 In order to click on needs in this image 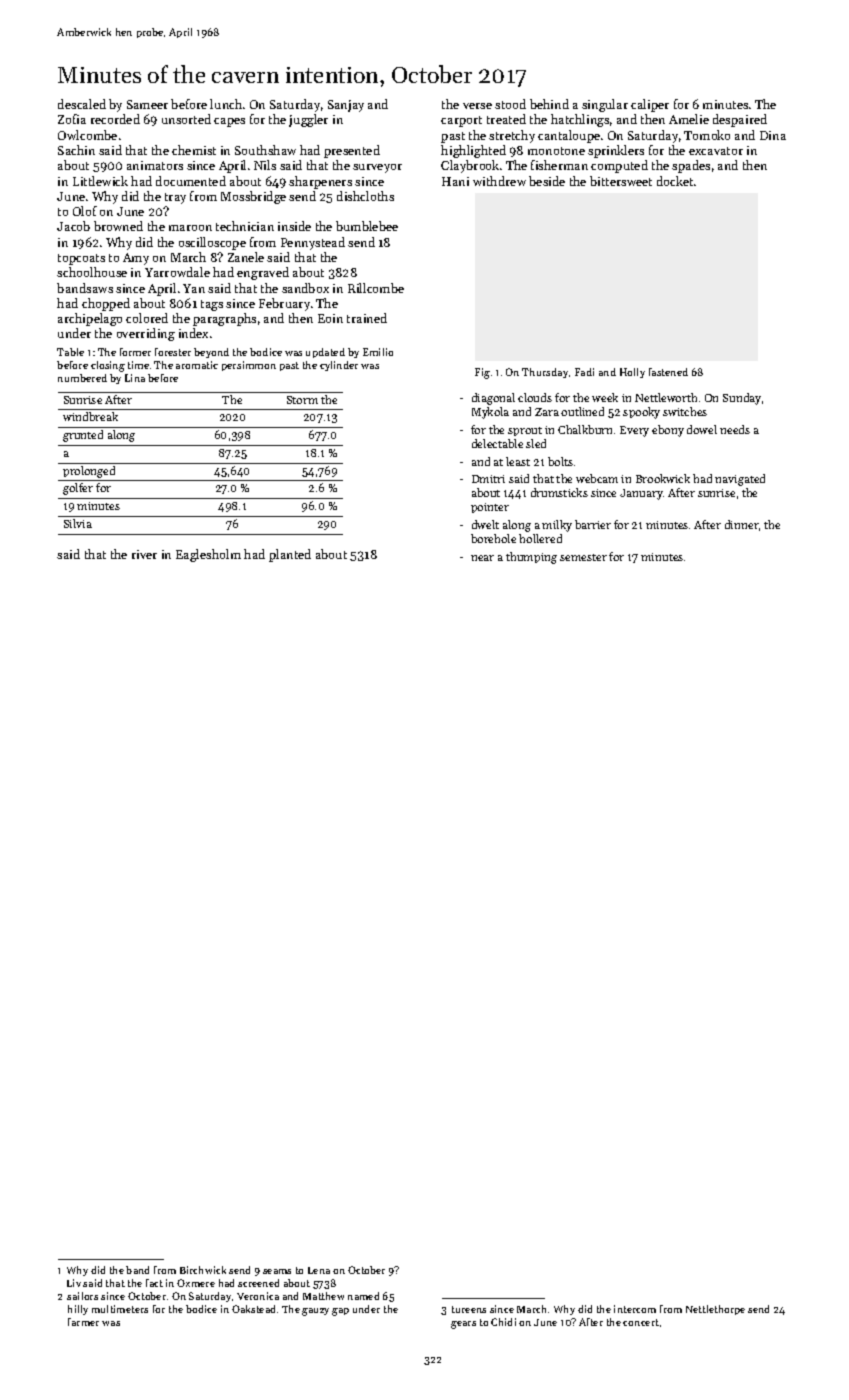, I will do `click(735, 429)`.
